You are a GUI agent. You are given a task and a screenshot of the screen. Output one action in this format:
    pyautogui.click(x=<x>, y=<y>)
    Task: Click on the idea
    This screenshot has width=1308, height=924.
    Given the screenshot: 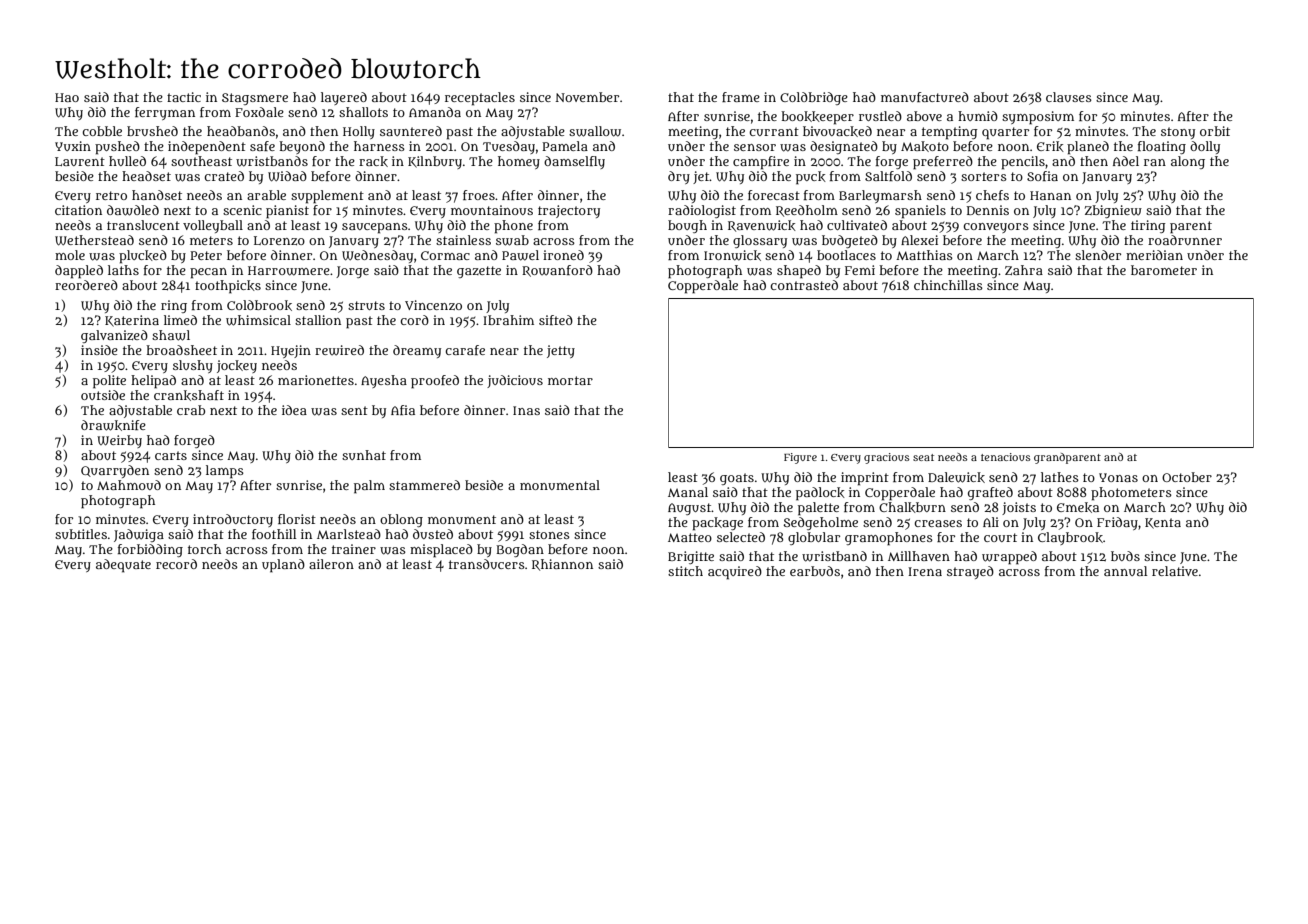 What is the action you would take?
    pyautogui.click(x=294, y=410)
